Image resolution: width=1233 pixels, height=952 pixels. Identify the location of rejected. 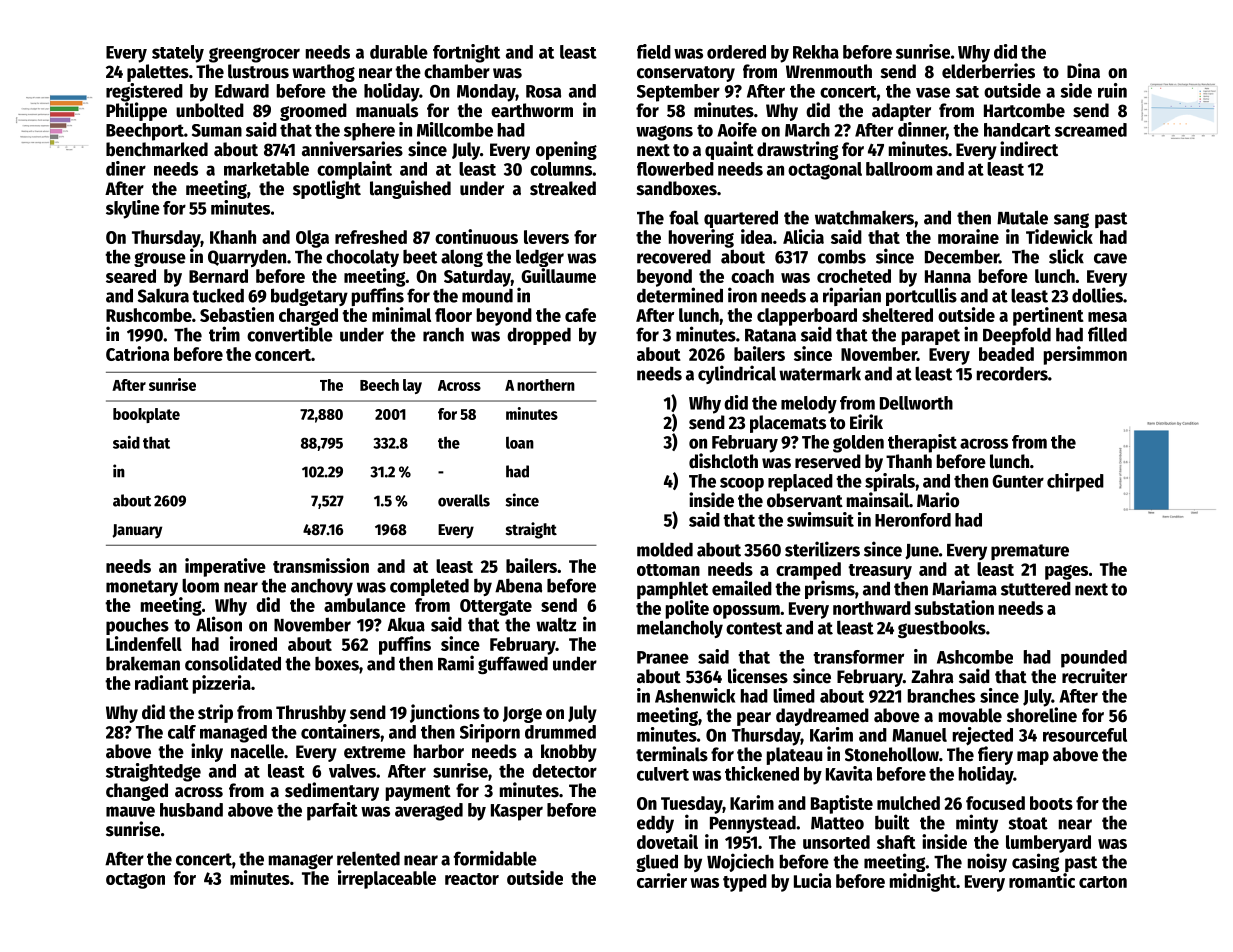
(983, 736).
